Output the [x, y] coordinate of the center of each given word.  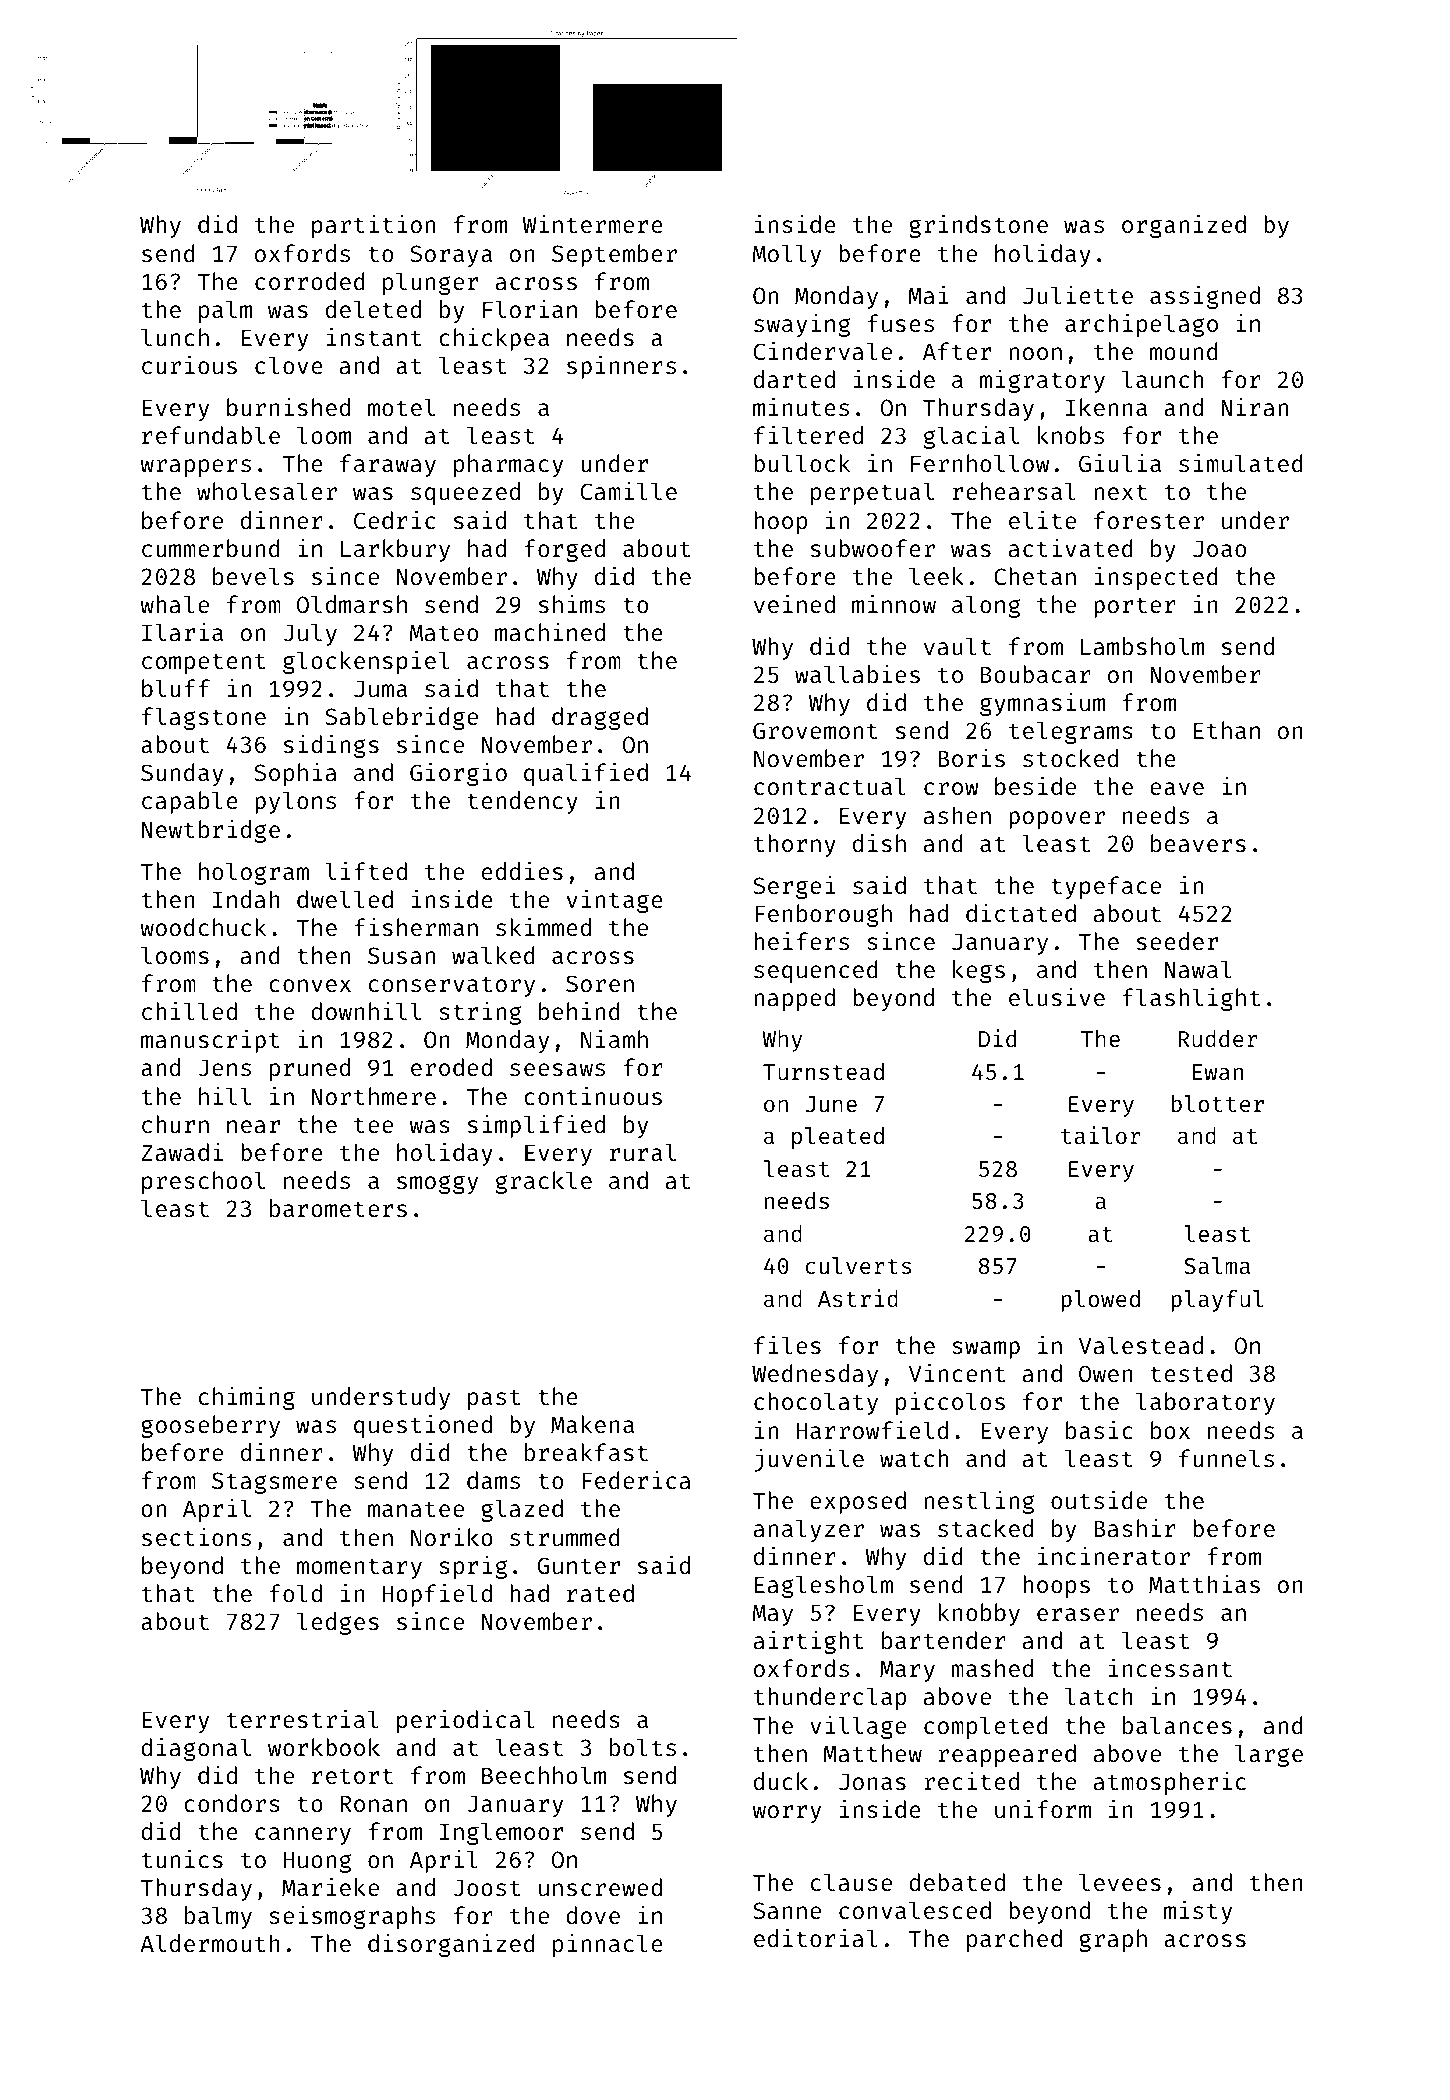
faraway [388, 465]
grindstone [978, 226]
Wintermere [592, 224]
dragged [600, 718]
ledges [338, 1623]
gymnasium [1042, 704]
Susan [401, 955]
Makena [592, 1424]
